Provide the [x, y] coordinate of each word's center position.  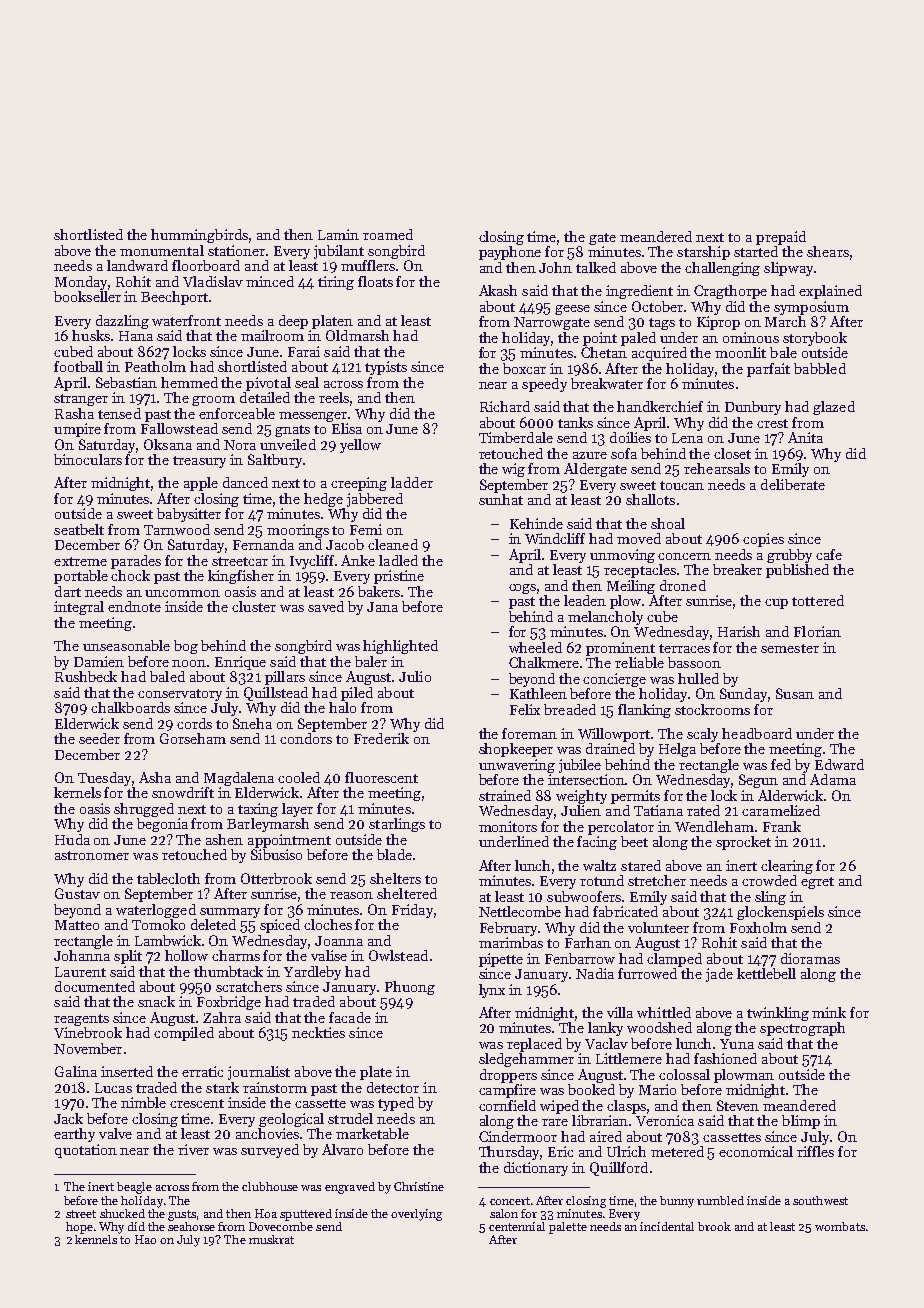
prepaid [781, 238]
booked [591, 1089]
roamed [388, 234]
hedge [323, 500]
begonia [162, 825]
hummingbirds [199, 236]
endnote [134, 606]
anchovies [267, 1133]
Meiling [631, 587]
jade [719, 975]
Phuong [410, 988]
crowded [769, 880]
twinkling [778, 1014]
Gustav [77, 893]
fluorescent [381, 777]
